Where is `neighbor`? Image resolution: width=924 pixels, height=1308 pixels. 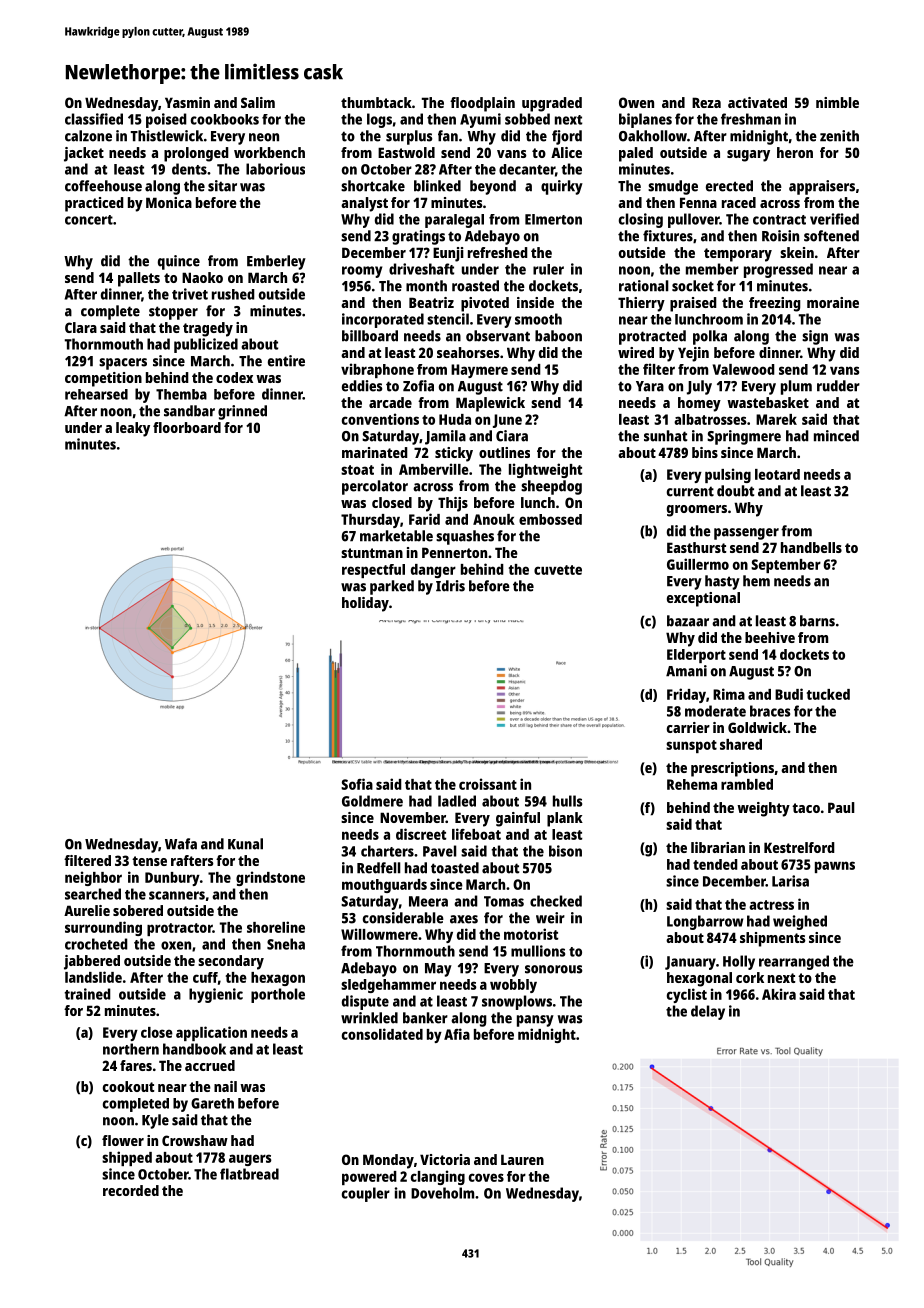
neighbor is located at coordinates (93, 878).
